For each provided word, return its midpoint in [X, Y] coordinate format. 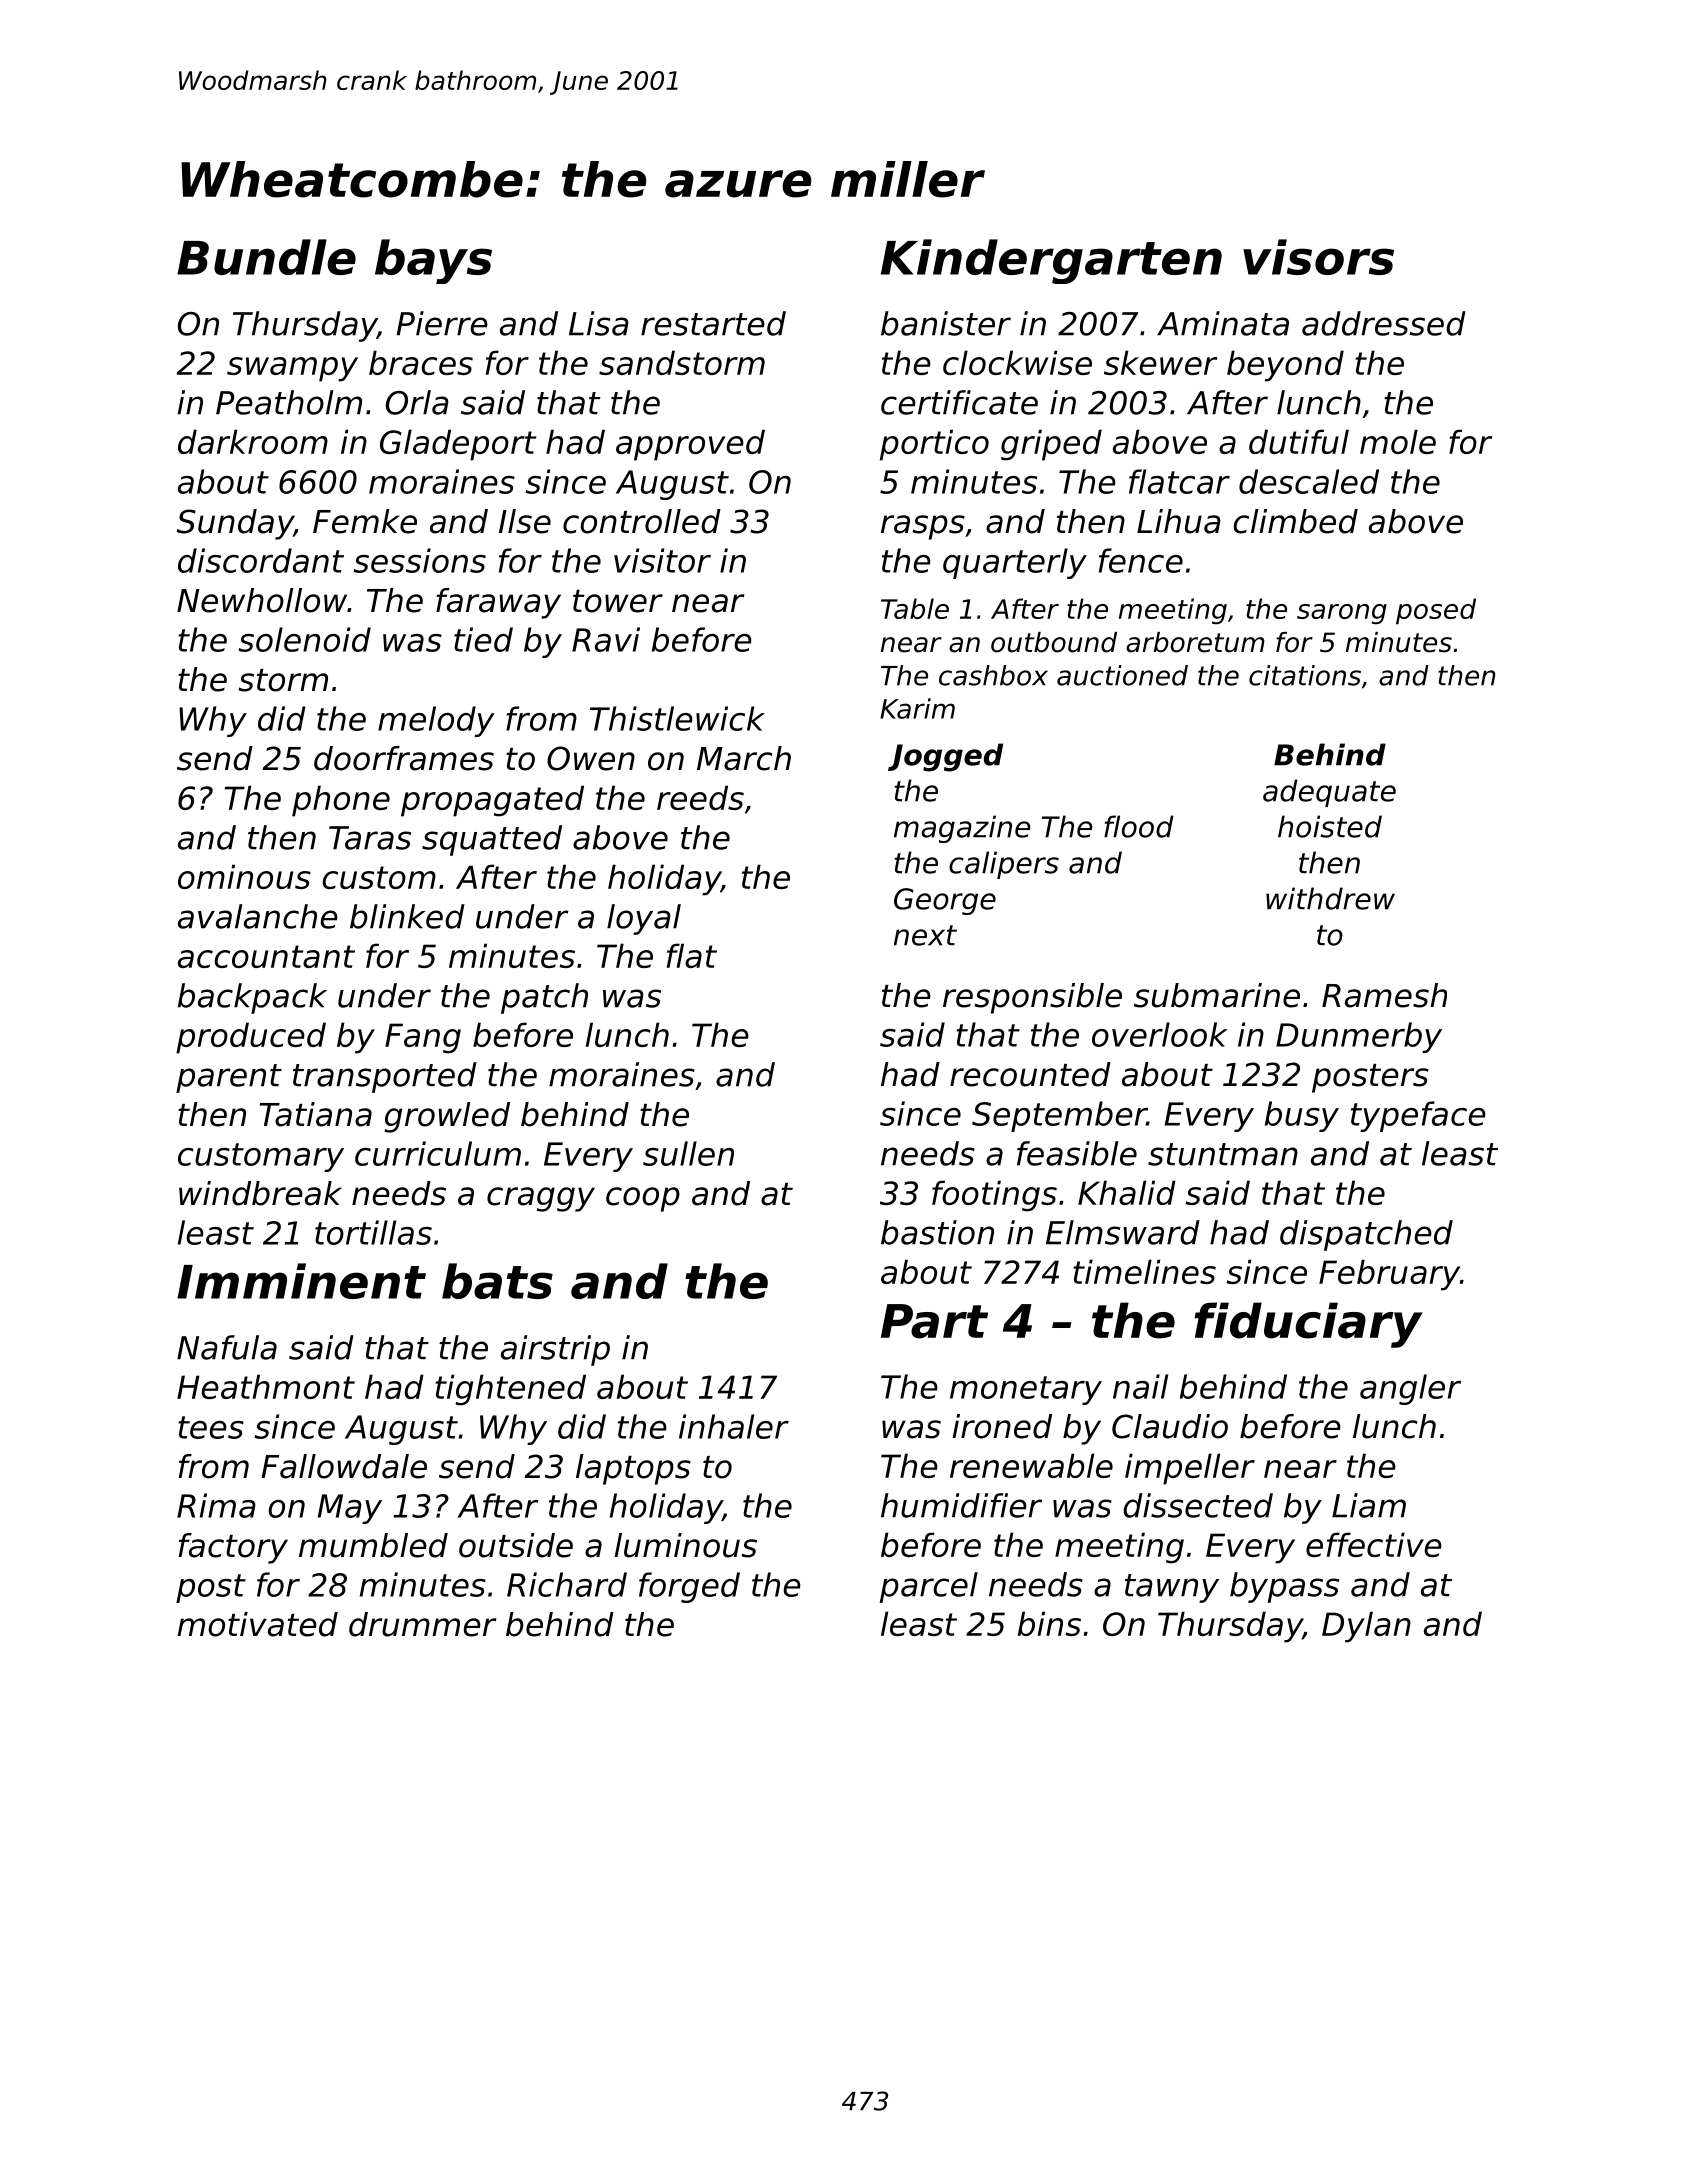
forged [689, 1587]
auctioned [1122, 675]
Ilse [525, 521]
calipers [1004, 865]
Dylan [1366, 1627]
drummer [422, 1624]
